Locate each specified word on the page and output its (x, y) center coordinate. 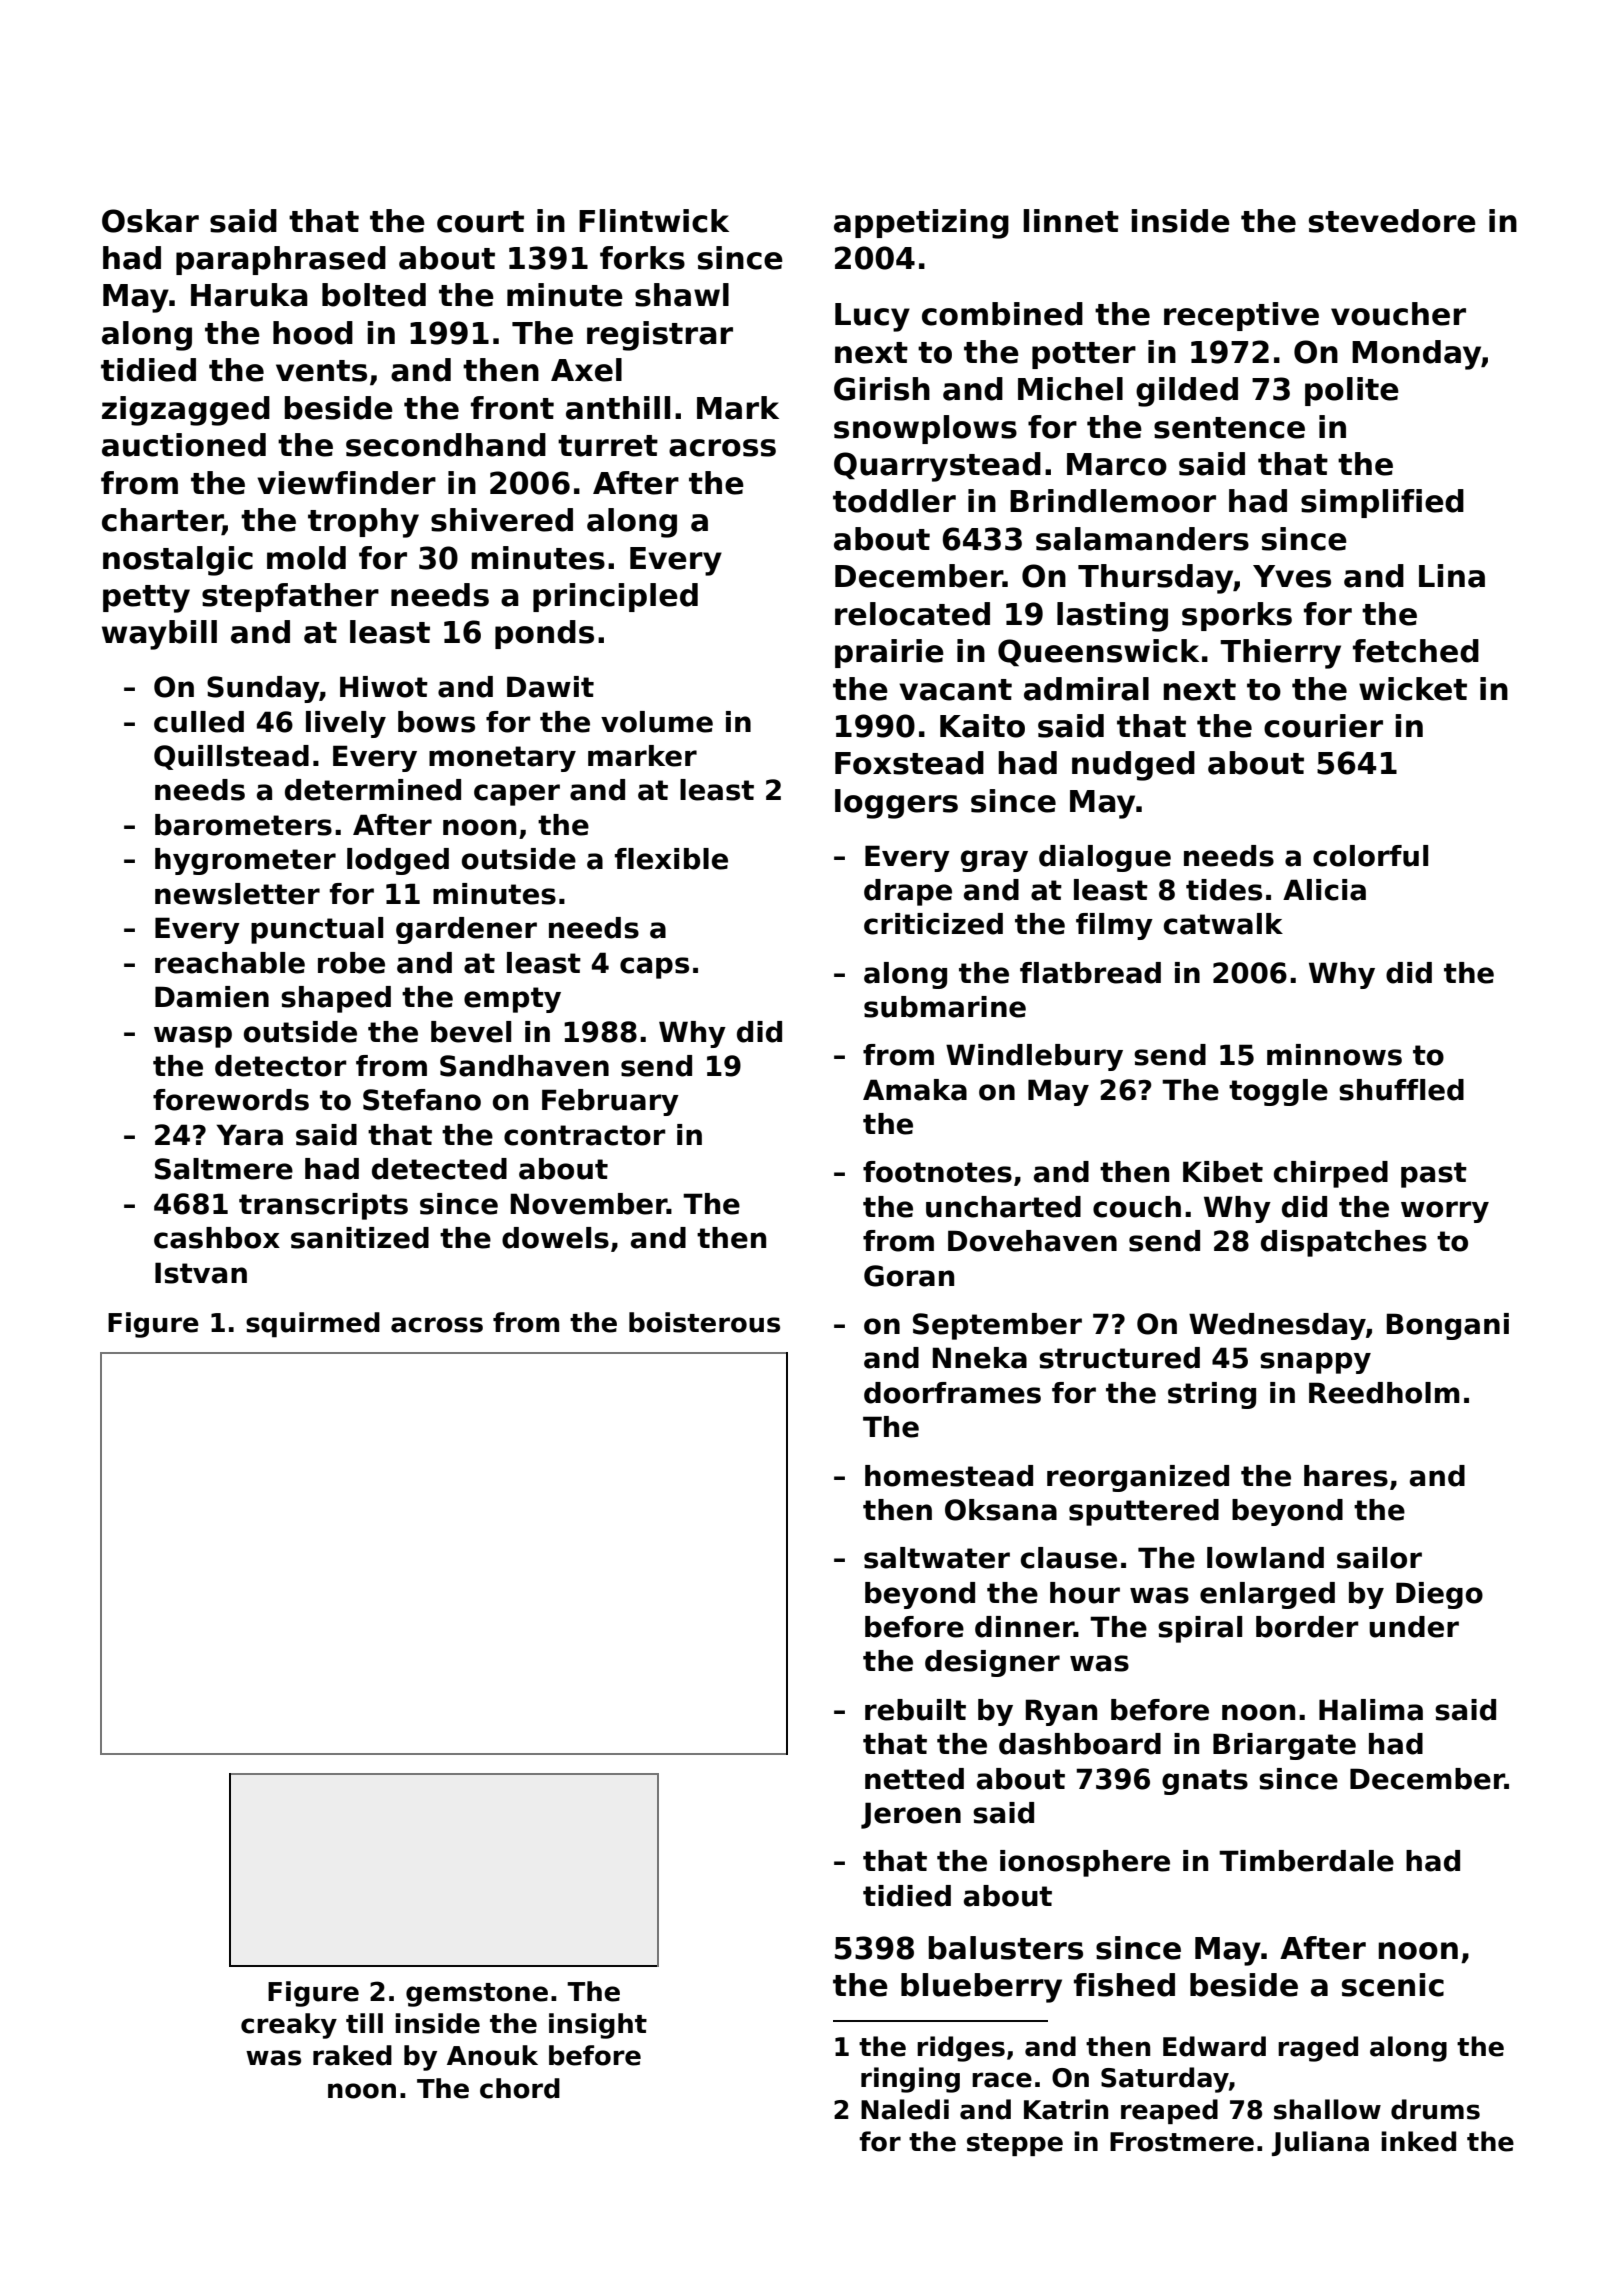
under (1414, 1627)
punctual (317, 930)
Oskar (150, 221)
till (364, 2023)
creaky (289, 2026)
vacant (955, 690)
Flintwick (654, 221)
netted (914, 1779)
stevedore (1392, 221)
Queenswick (1098, 653)
